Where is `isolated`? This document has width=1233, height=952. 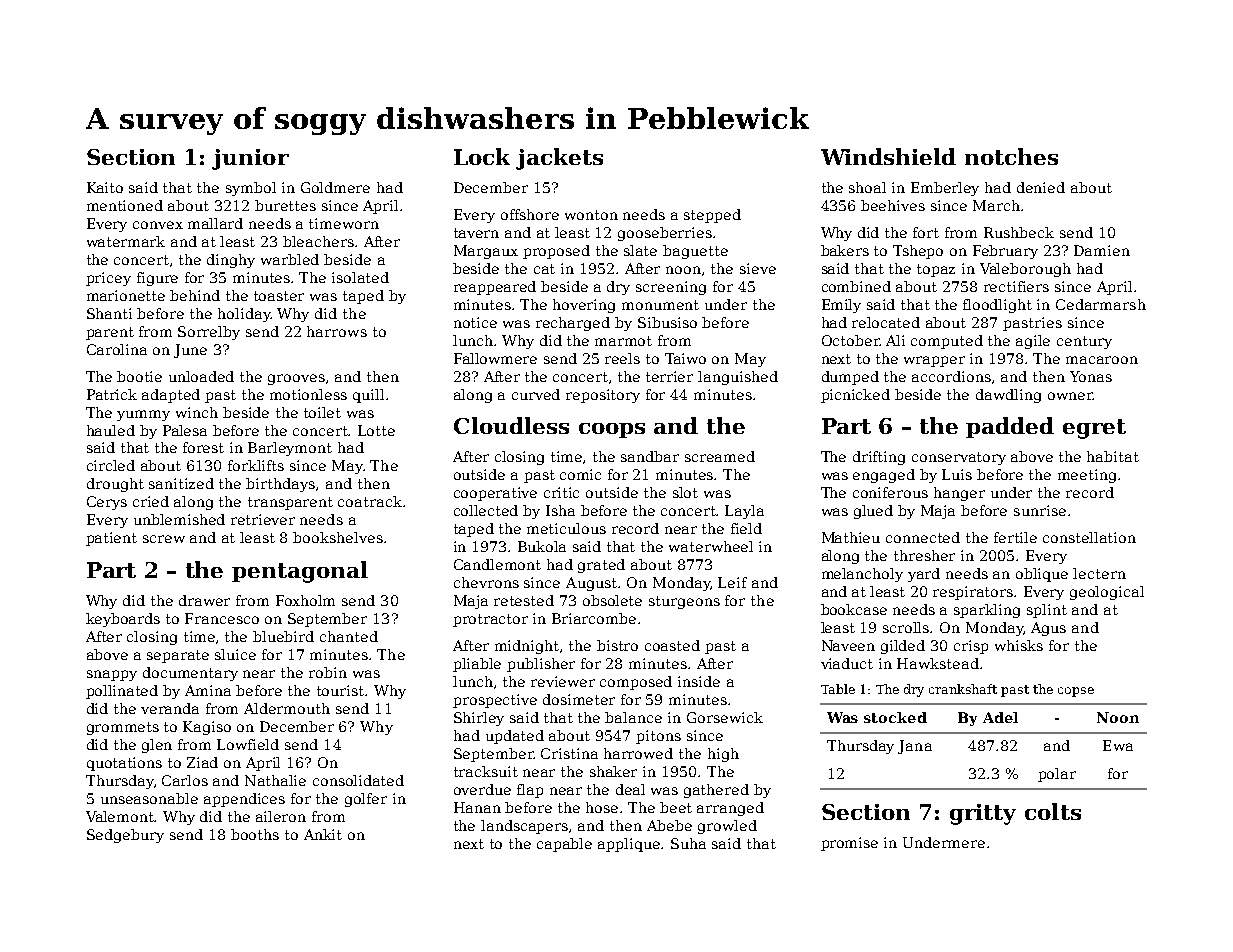 isolated is located at coordinates (360, 277).
